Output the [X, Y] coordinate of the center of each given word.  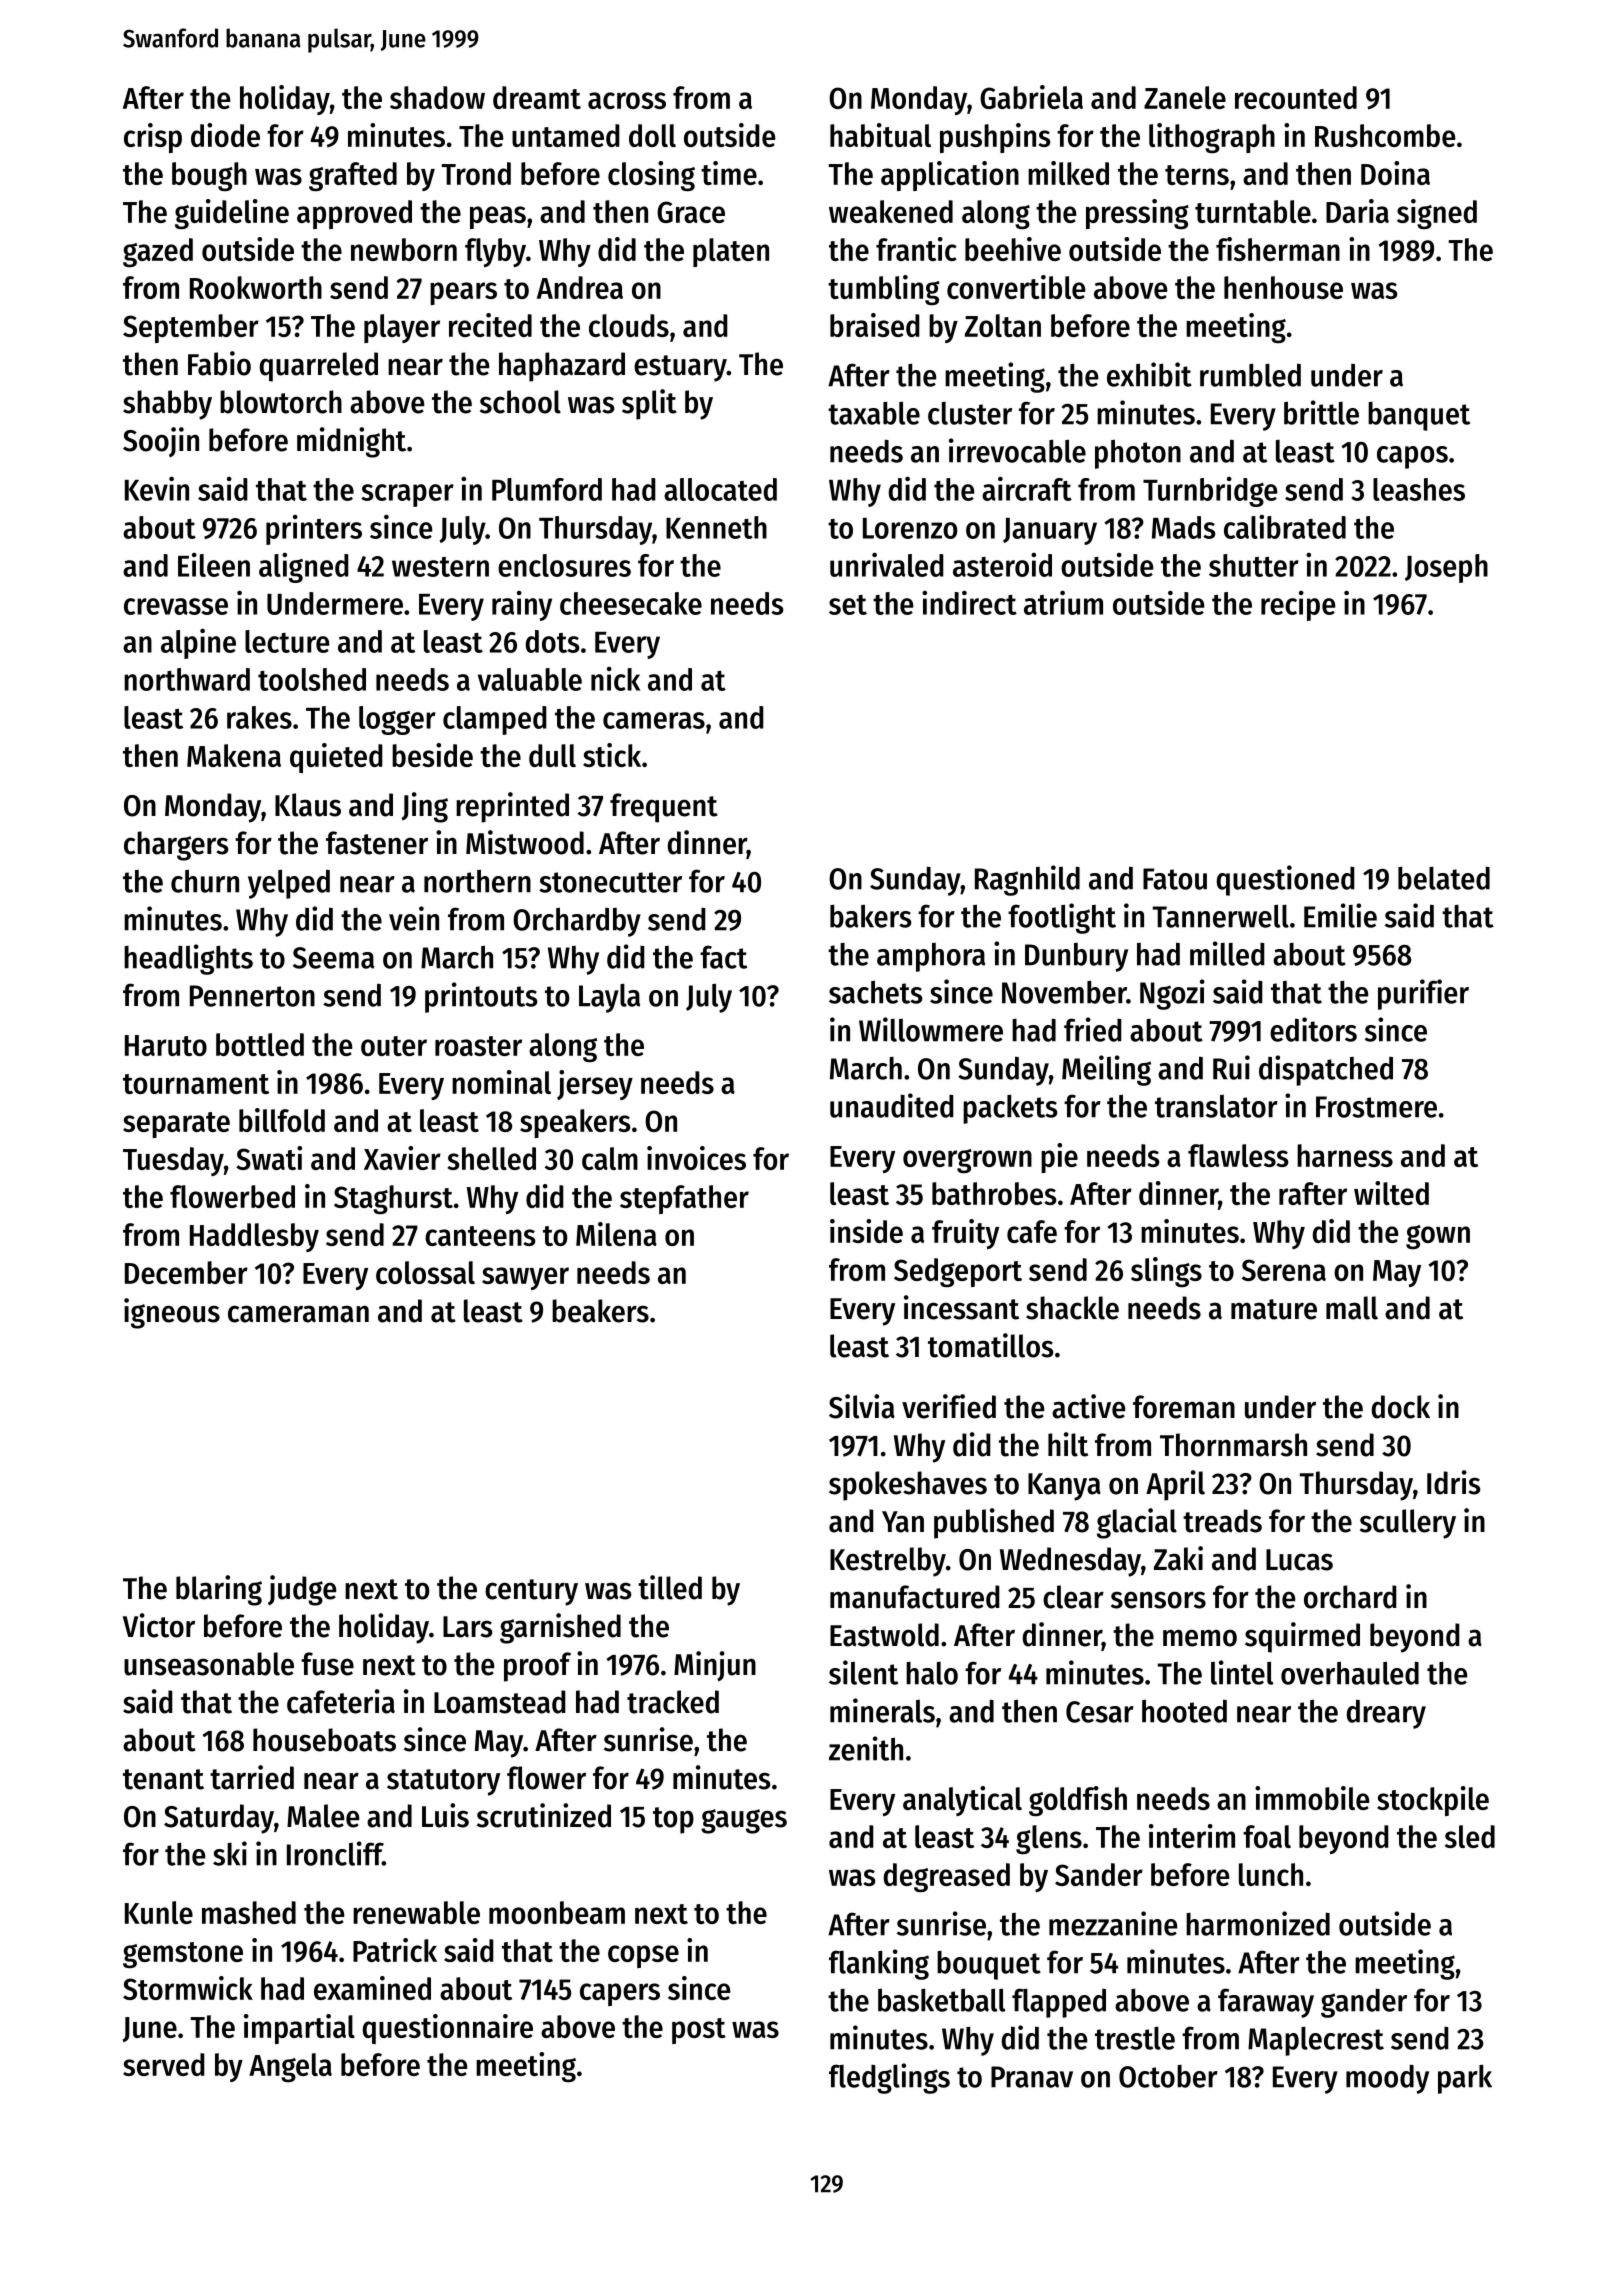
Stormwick [188, 1988]
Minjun [715, 1666]
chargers [176, 846]
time [729, 173]
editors [1313, 1029]
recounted [1296, 97]
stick [612, 755]
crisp [153, 138]
